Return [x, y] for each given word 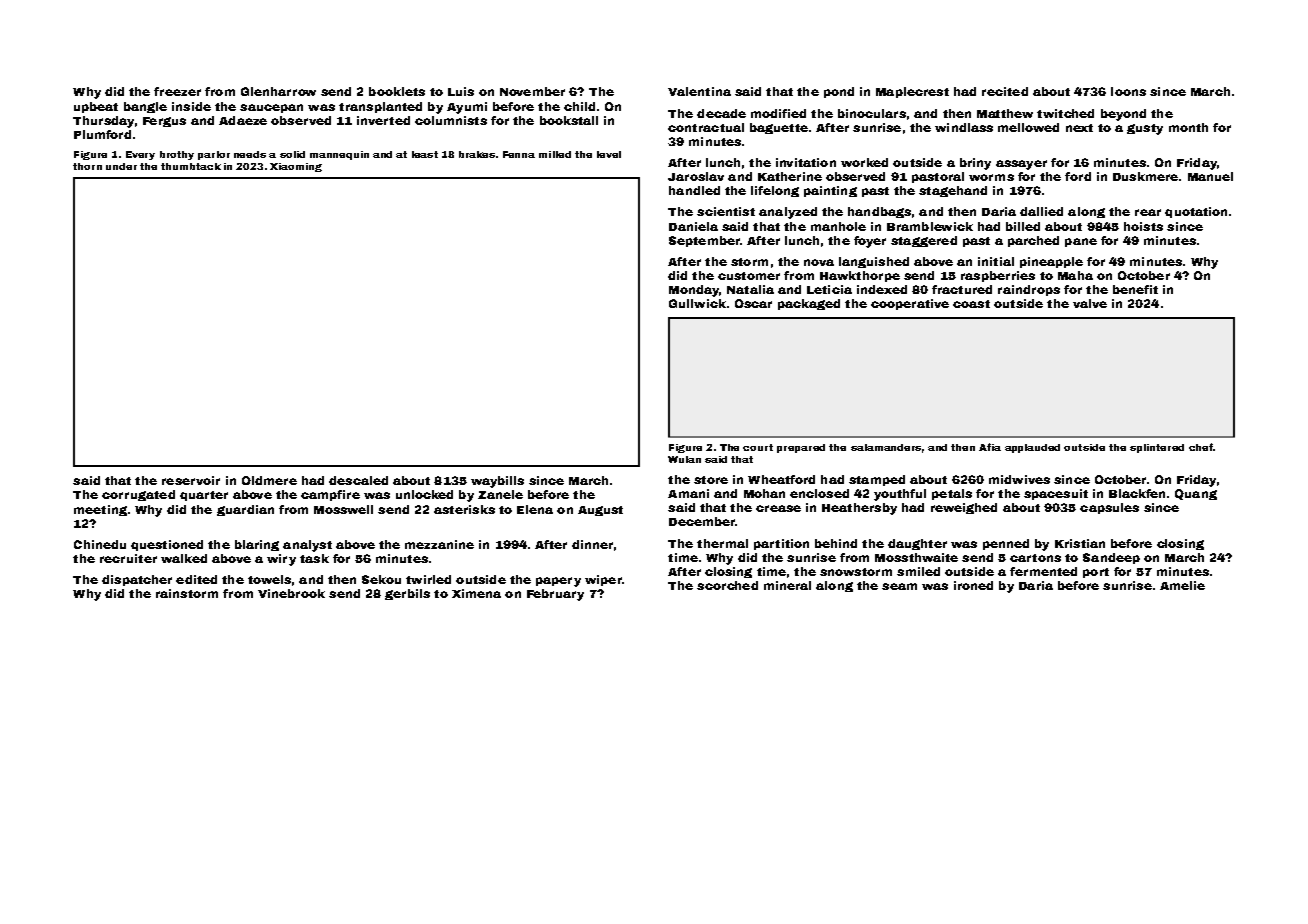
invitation [806, 162]
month [1188, 127]
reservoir [191, 480]
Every [140, 155]
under [121, 166]
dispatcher [137, 580]
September [704, 241]
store [711, 480]
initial [996, 261]
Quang [1196, 494]
